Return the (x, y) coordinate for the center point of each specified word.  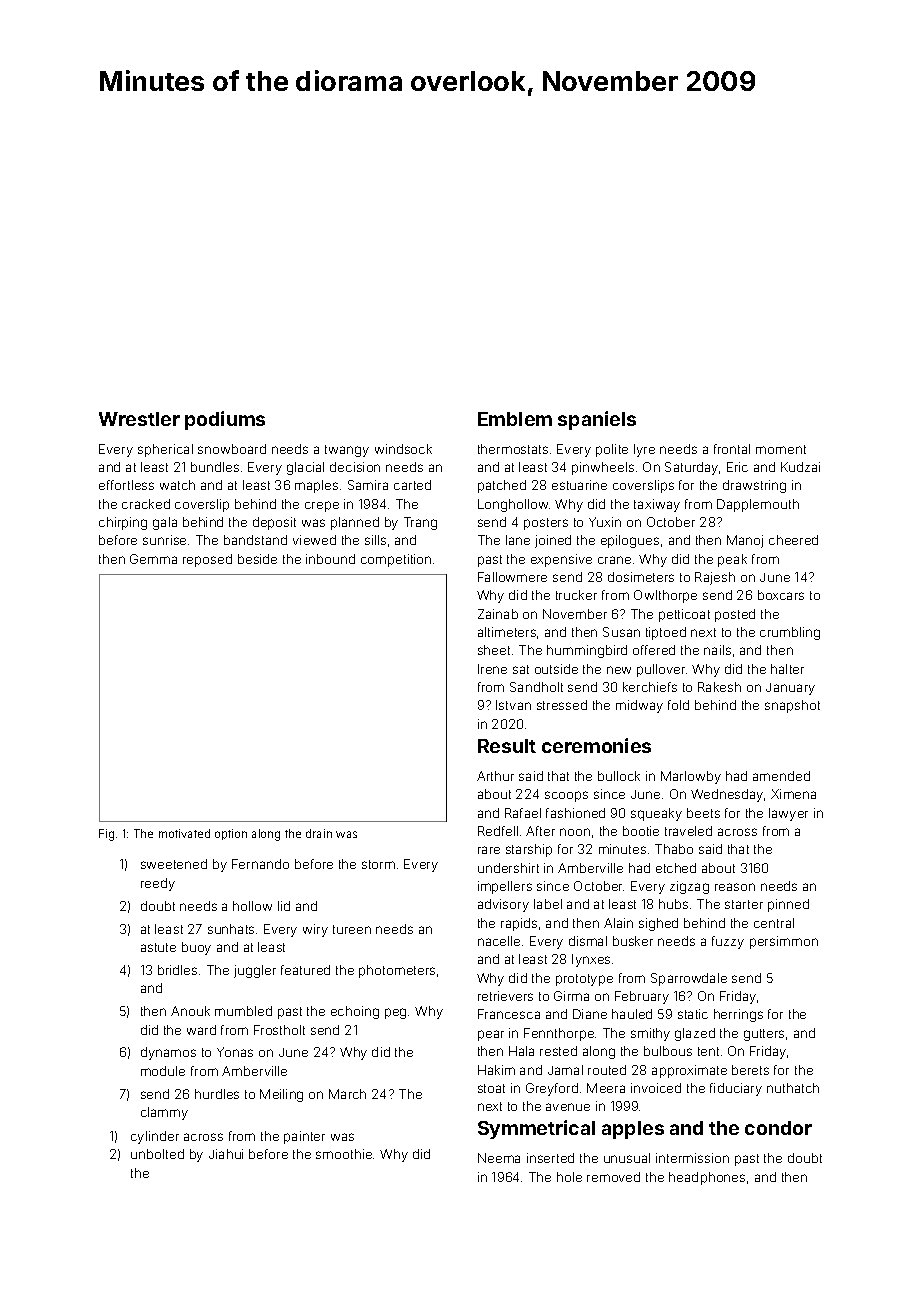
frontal (732, 449)
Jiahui (226, 1154)
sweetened (174, 864)
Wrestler (139, 419)
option (231, 834)
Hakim (496, 1070)
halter (787, 669)
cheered (793, 540)
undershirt (508, 868)
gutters (764, 1035)
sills (375, 540)
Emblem (515, 419)
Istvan (513, 705)
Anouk (190, 1011)
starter (744, 904)
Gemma (153, 559)
